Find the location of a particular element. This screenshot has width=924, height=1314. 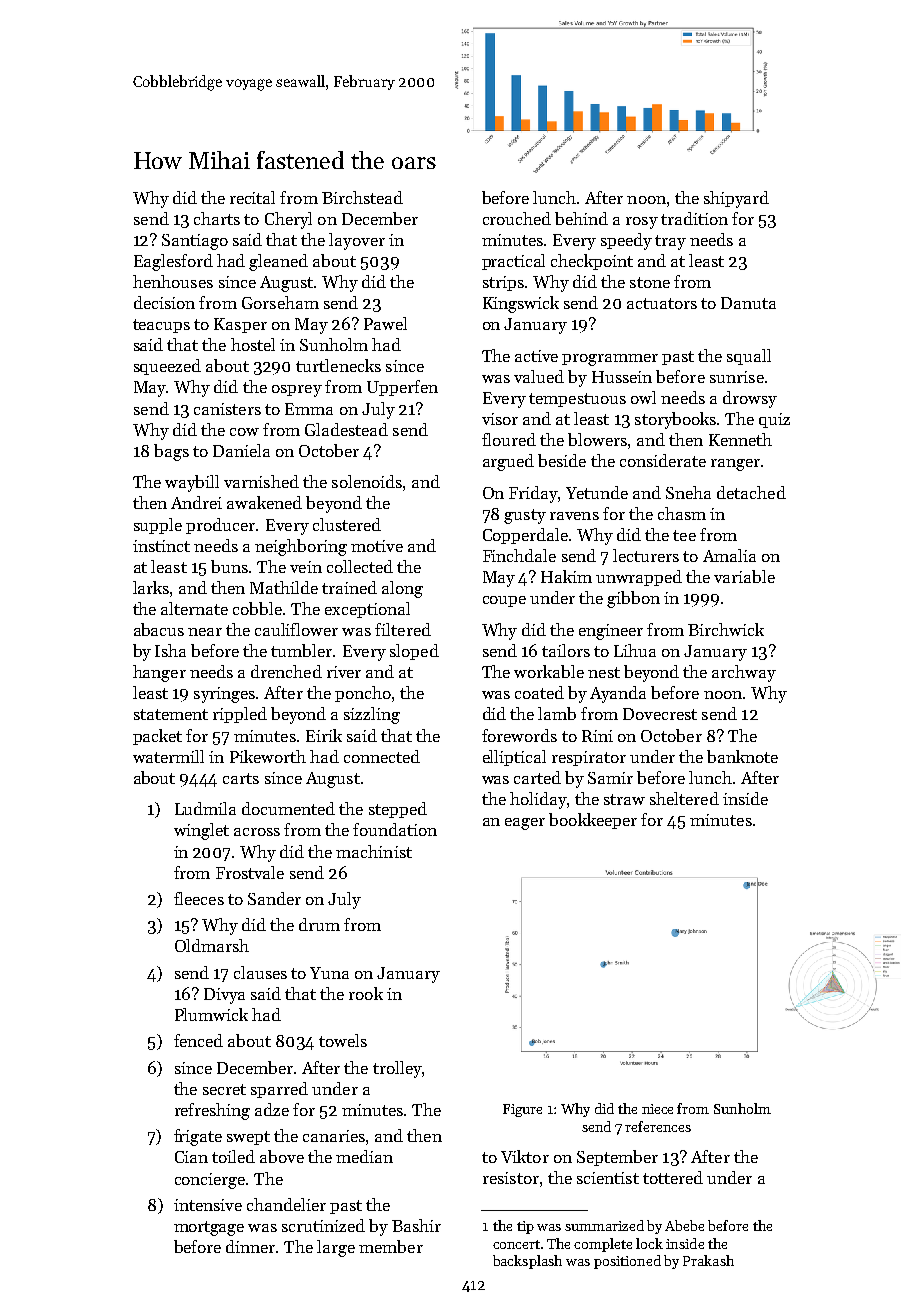

active is located at coordinates (536, 356).
